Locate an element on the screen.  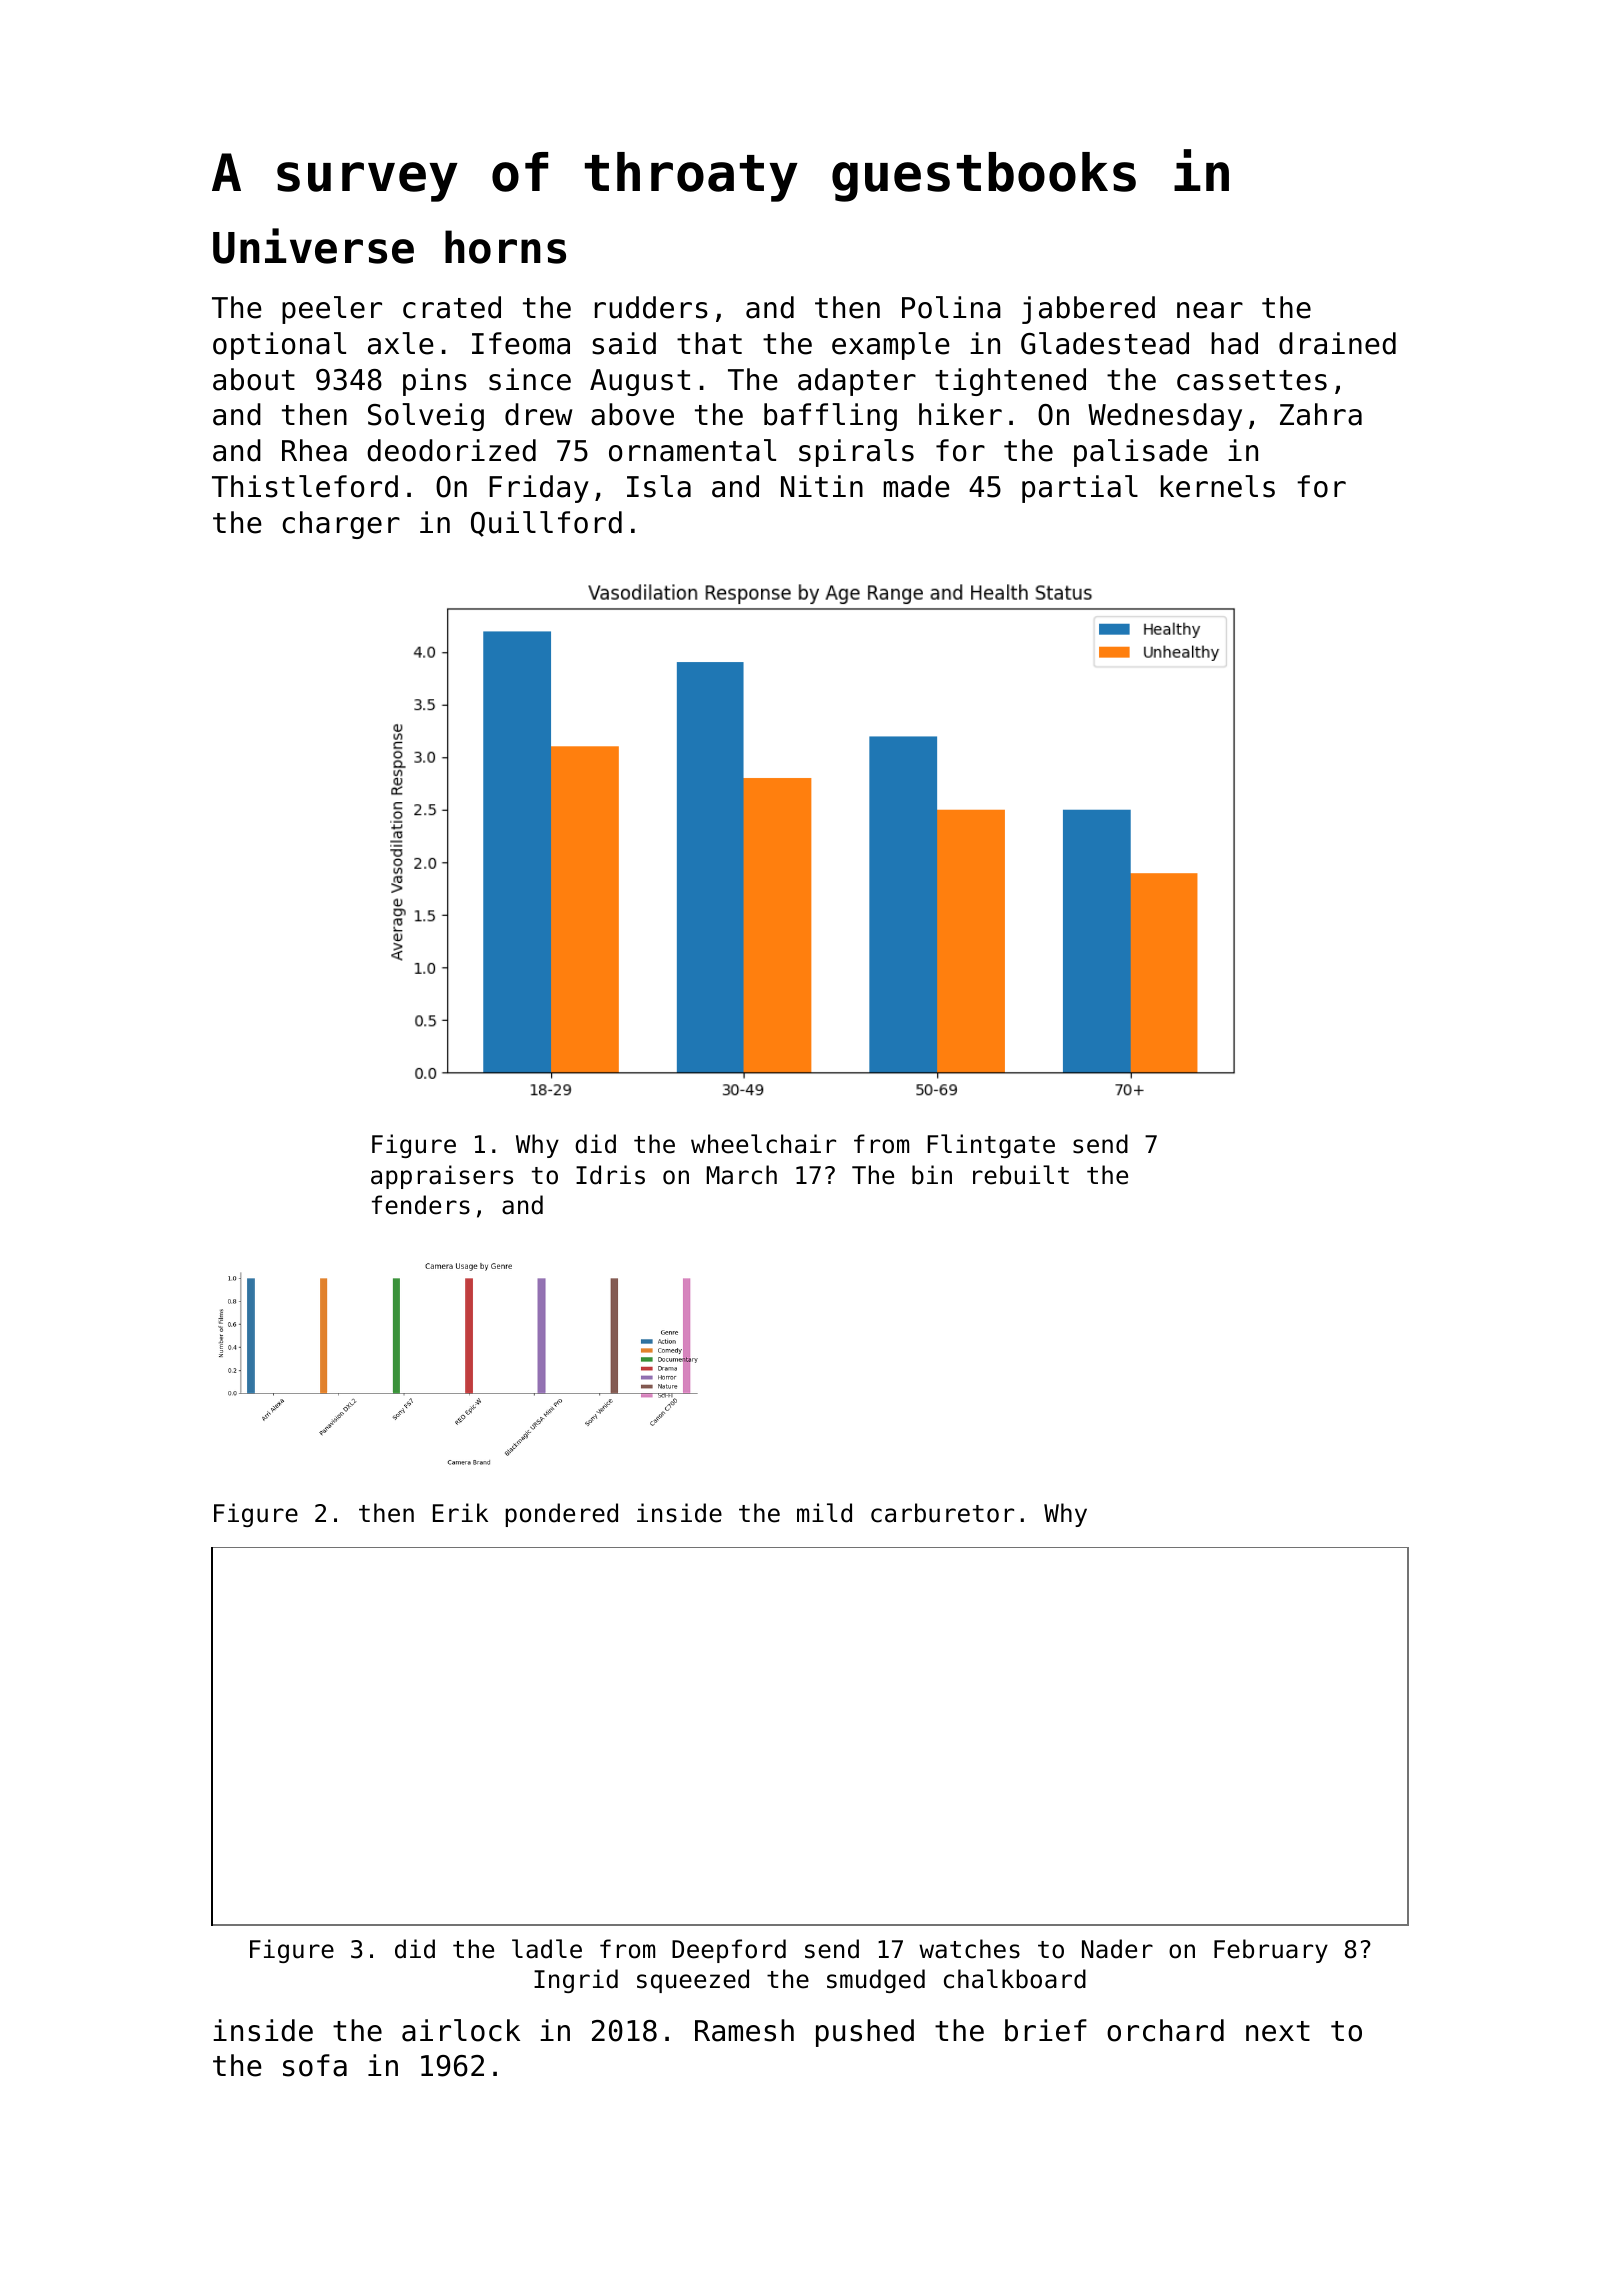
Erik is located at coordinates (460, 1512).
